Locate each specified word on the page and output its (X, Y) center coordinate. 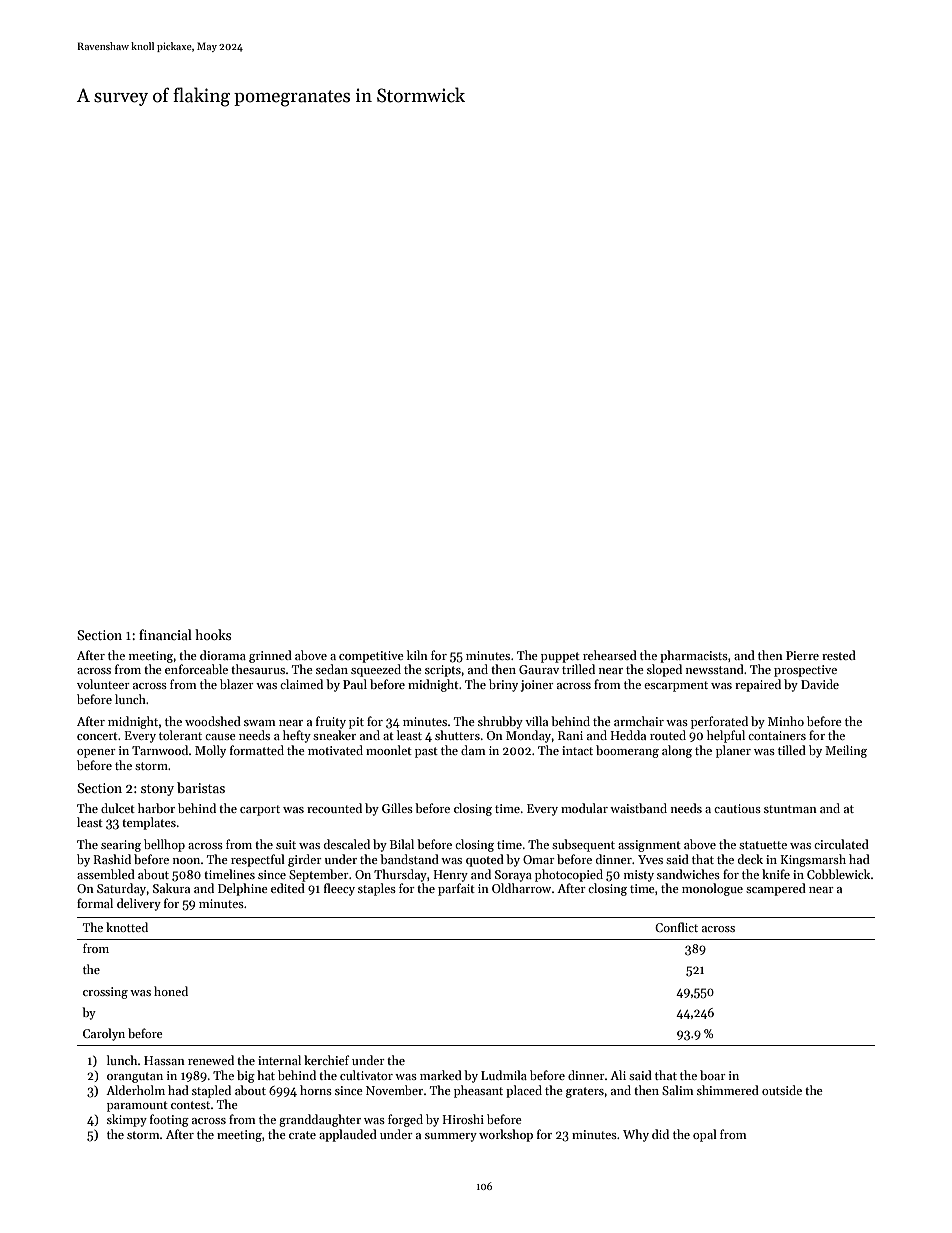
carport (260, 810)
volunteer (103, 684)
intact (577, 750)
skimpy (127, 1120)
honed (171, 991)
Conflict (676, 927)
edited (288, 888)
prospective (805, 671)
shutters (457, 735)
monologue (712, 889)
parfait (456, 889)
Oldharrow (521, 888)
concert (97, 736)
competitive (371, 657)
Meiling (846, 751)
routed (668, 735)
